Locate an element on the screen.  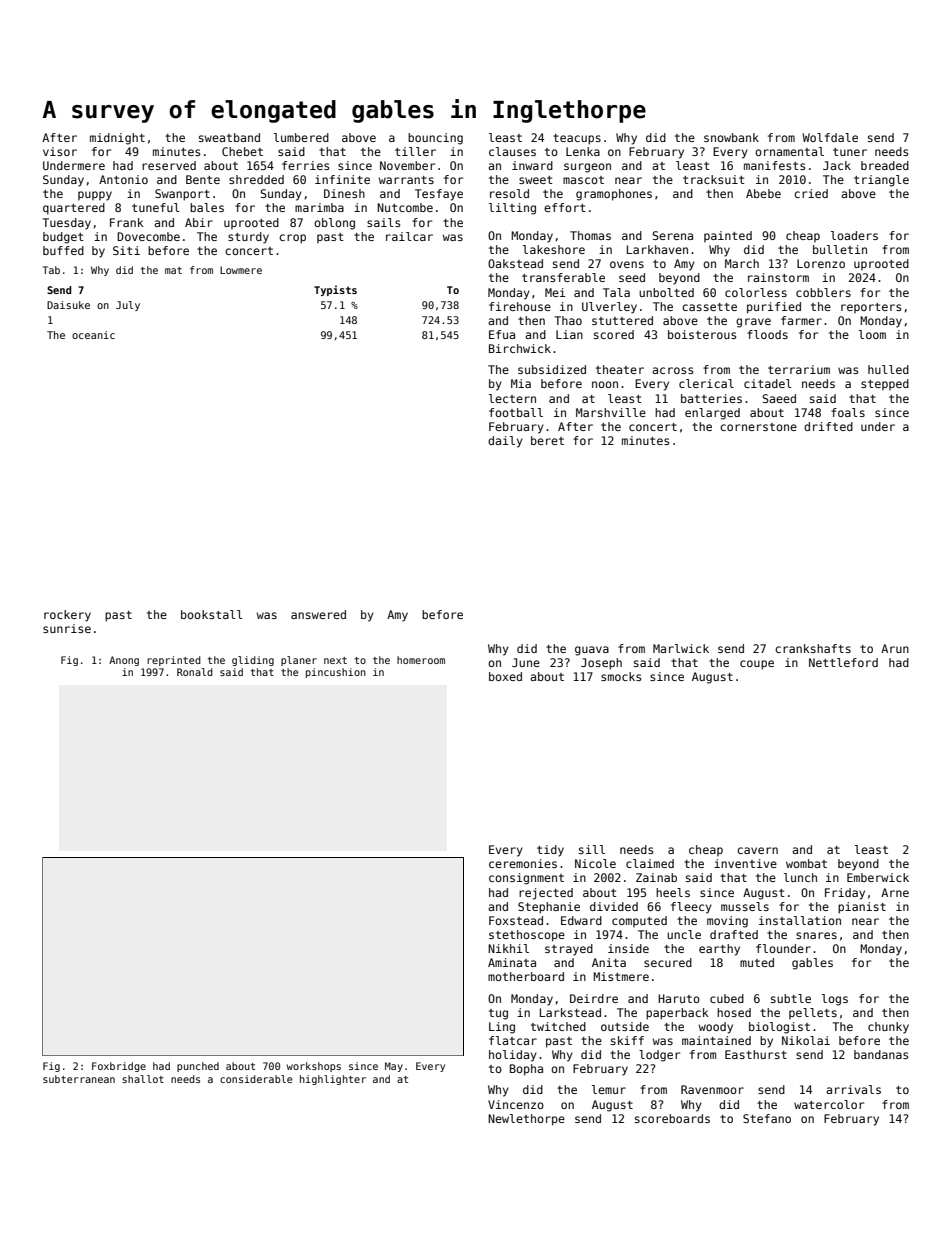
Ronald is located at coordinates (195, 672).
